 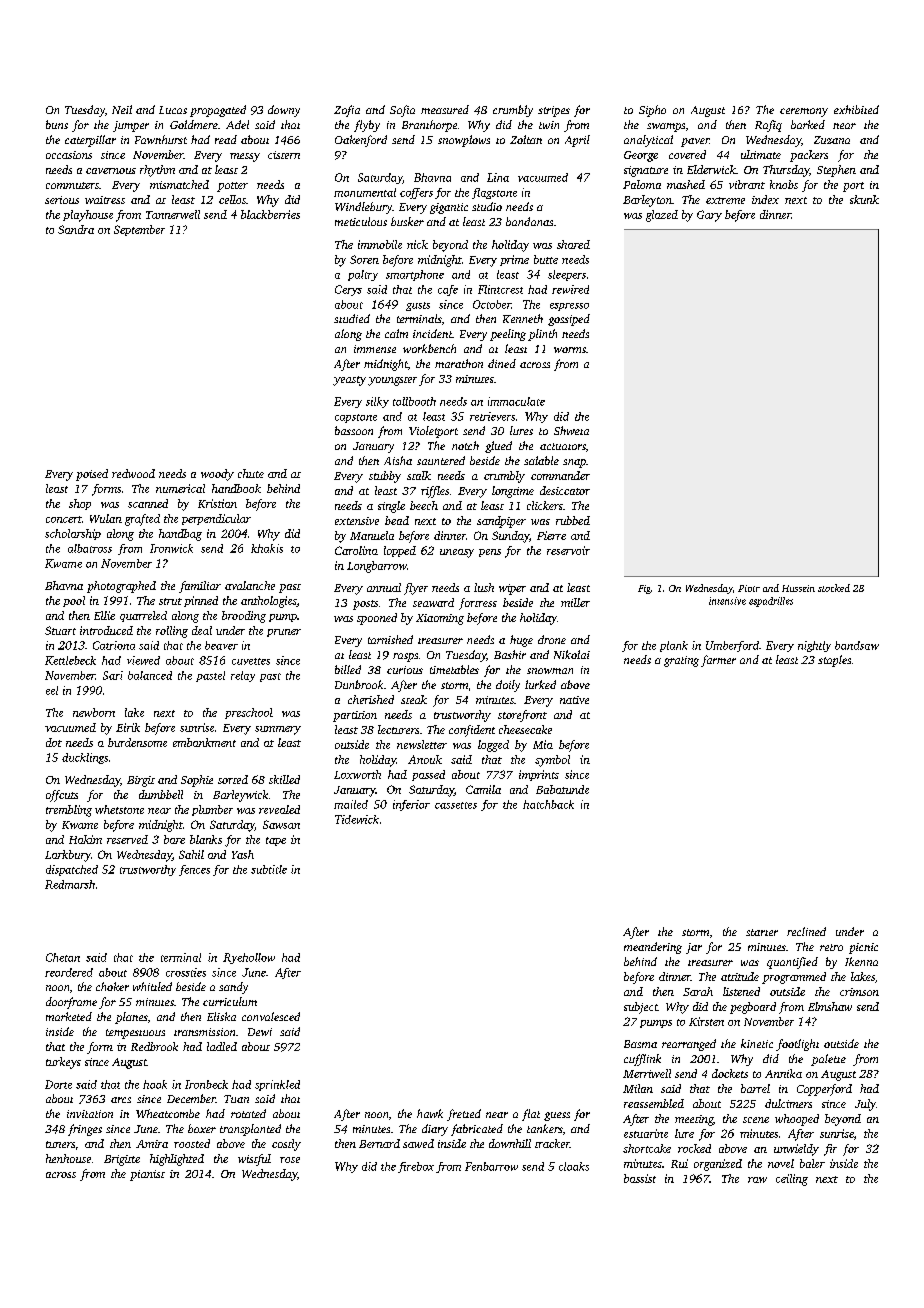 What do you see at coordinates (552, 1143) in the screenshot?
I see `tracker` at bounding box center [552, 1143].
